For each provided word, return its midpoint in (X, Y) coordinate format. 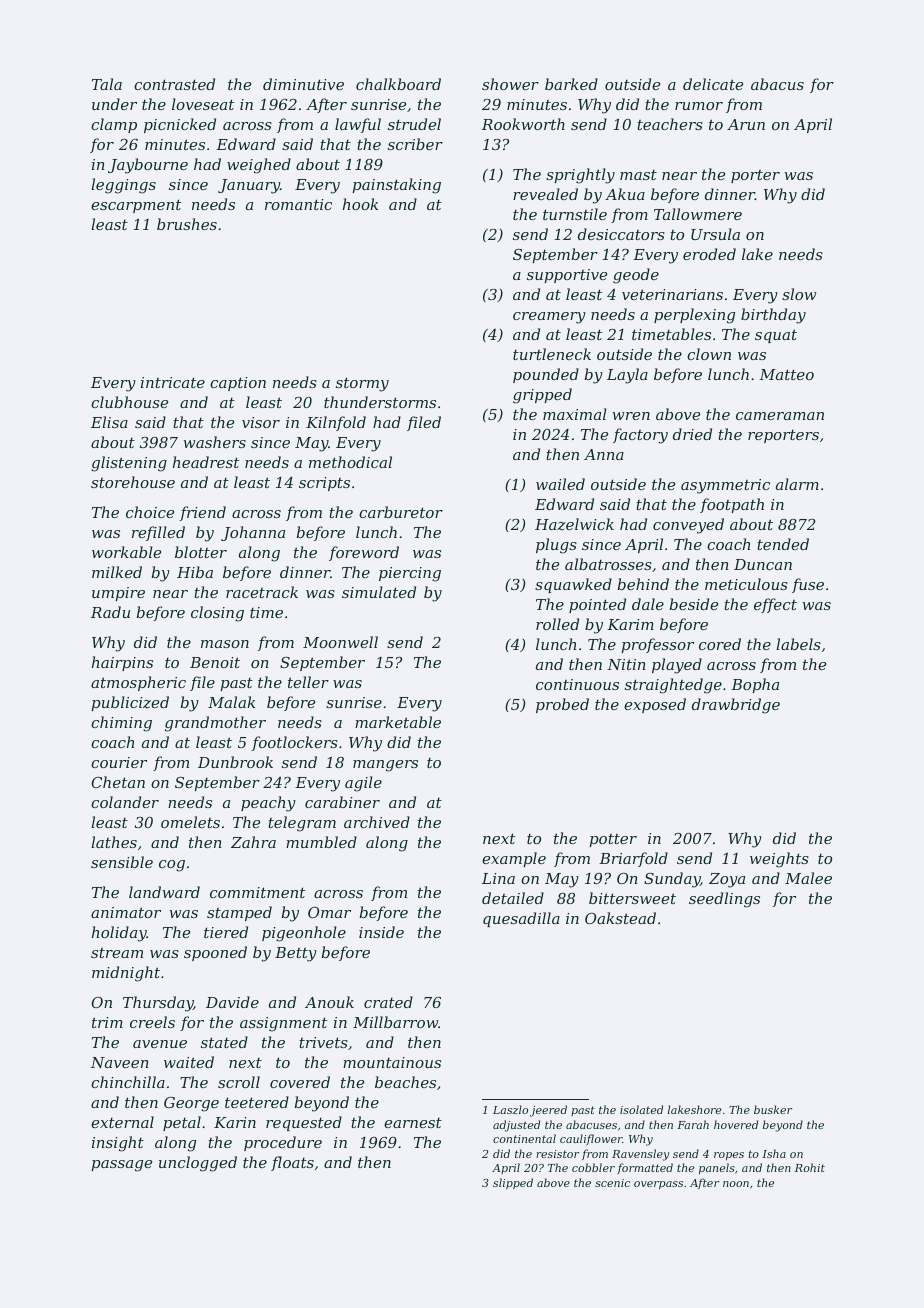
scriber (415, 144)
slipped (513, 1183)
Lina (498, 878)
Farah (693, 1124)
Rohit (810, 1167)
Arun (746, 124)
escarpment (136, 206)
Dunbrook (235, 762)
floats (292, 1163)
